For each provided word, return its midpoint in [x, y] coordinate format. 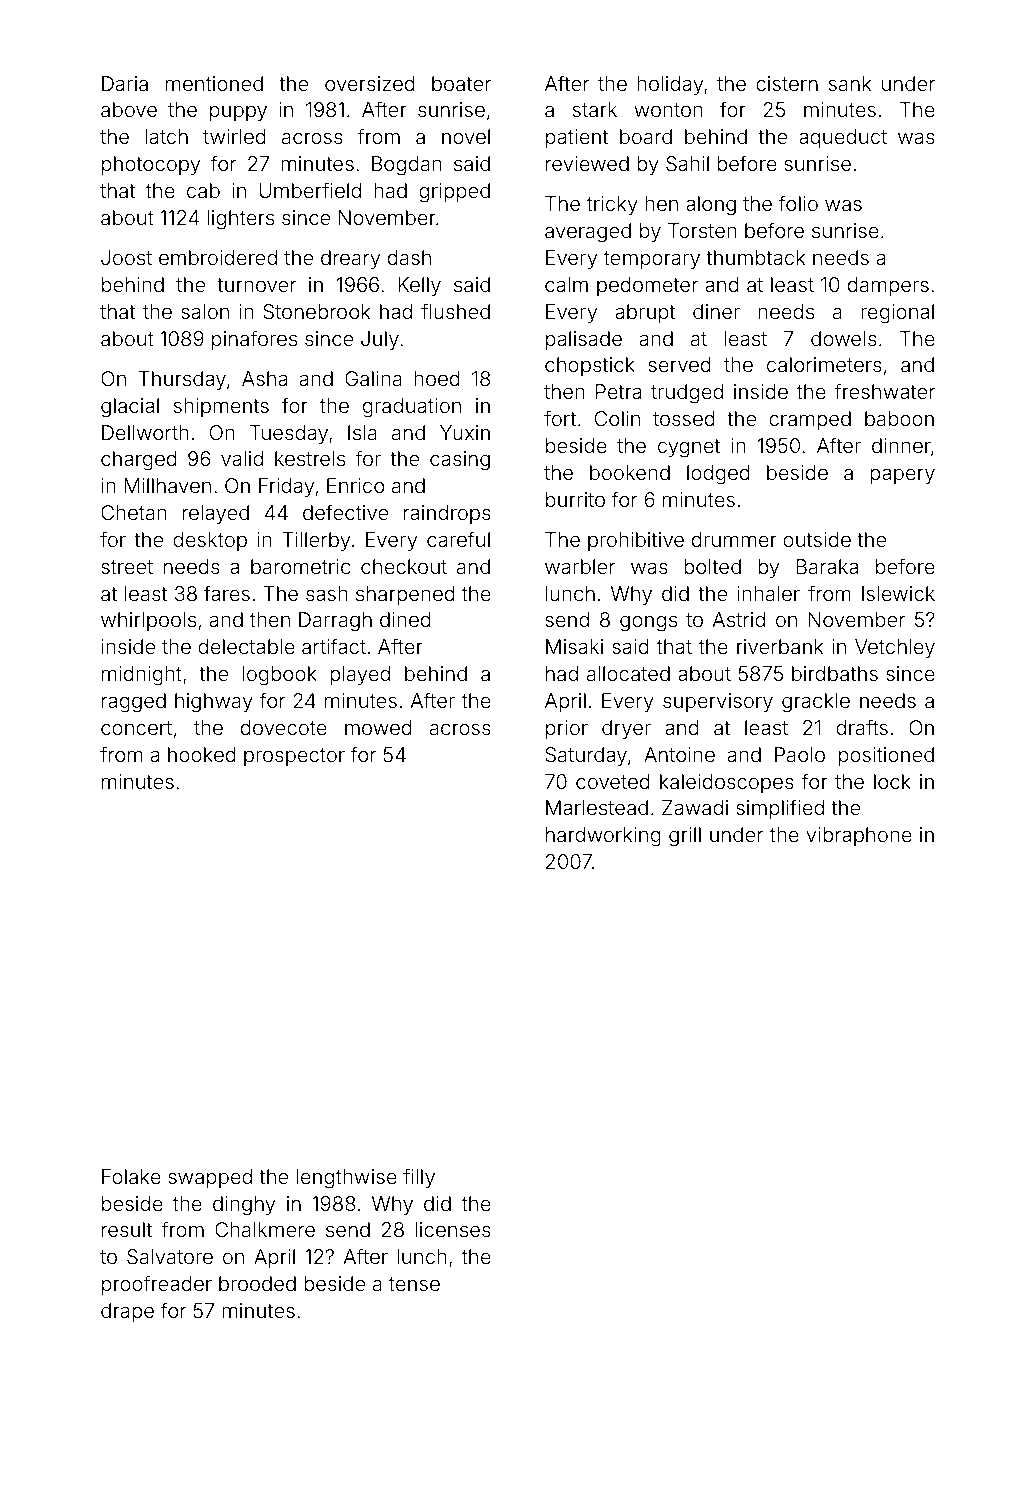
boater [461, 83]
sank [850, 83]
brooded [257, 1283]
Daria [125, 83]
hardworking [603, 837]
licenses [453, 1229]
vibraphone [859, 836]
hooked [202, 754]
